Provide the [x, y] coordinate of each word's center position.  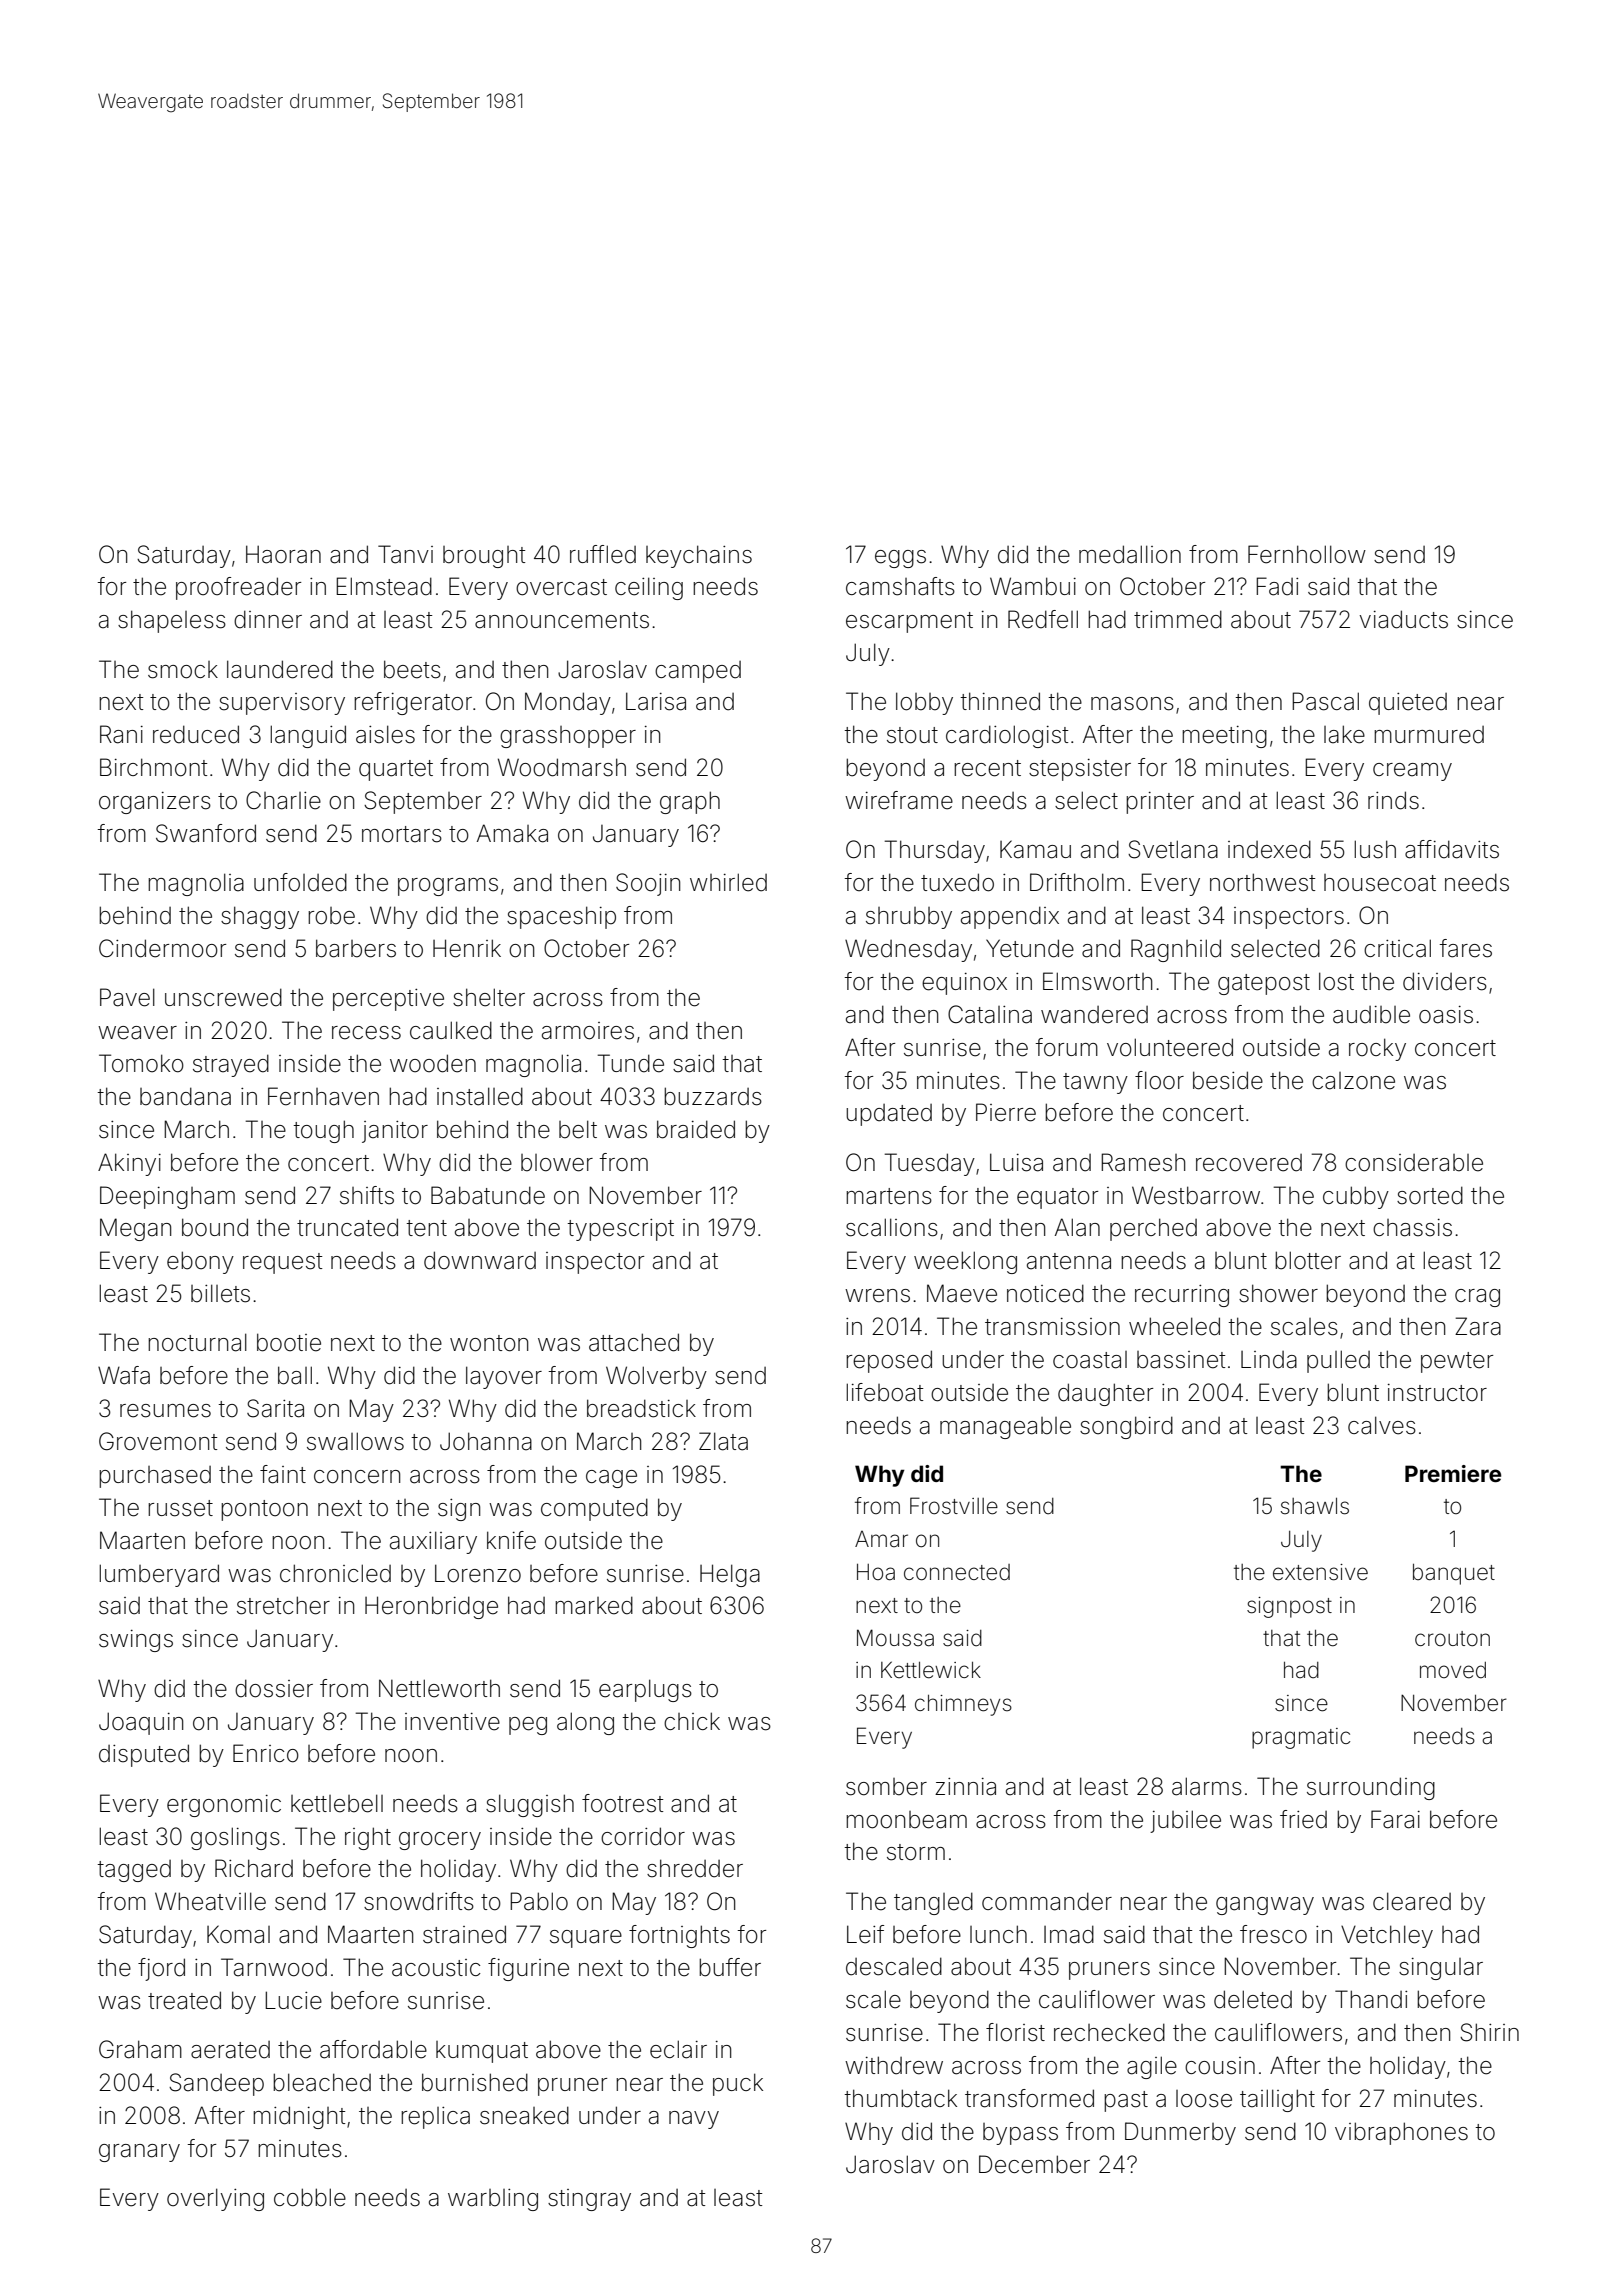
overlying [215, 2199]
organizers [155, 803]
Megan [135, 1229]
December [1034, 2164]
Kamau [1035, 849]
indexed [1269, 849]
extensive [1320, 1572]
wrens [877, 1296]
